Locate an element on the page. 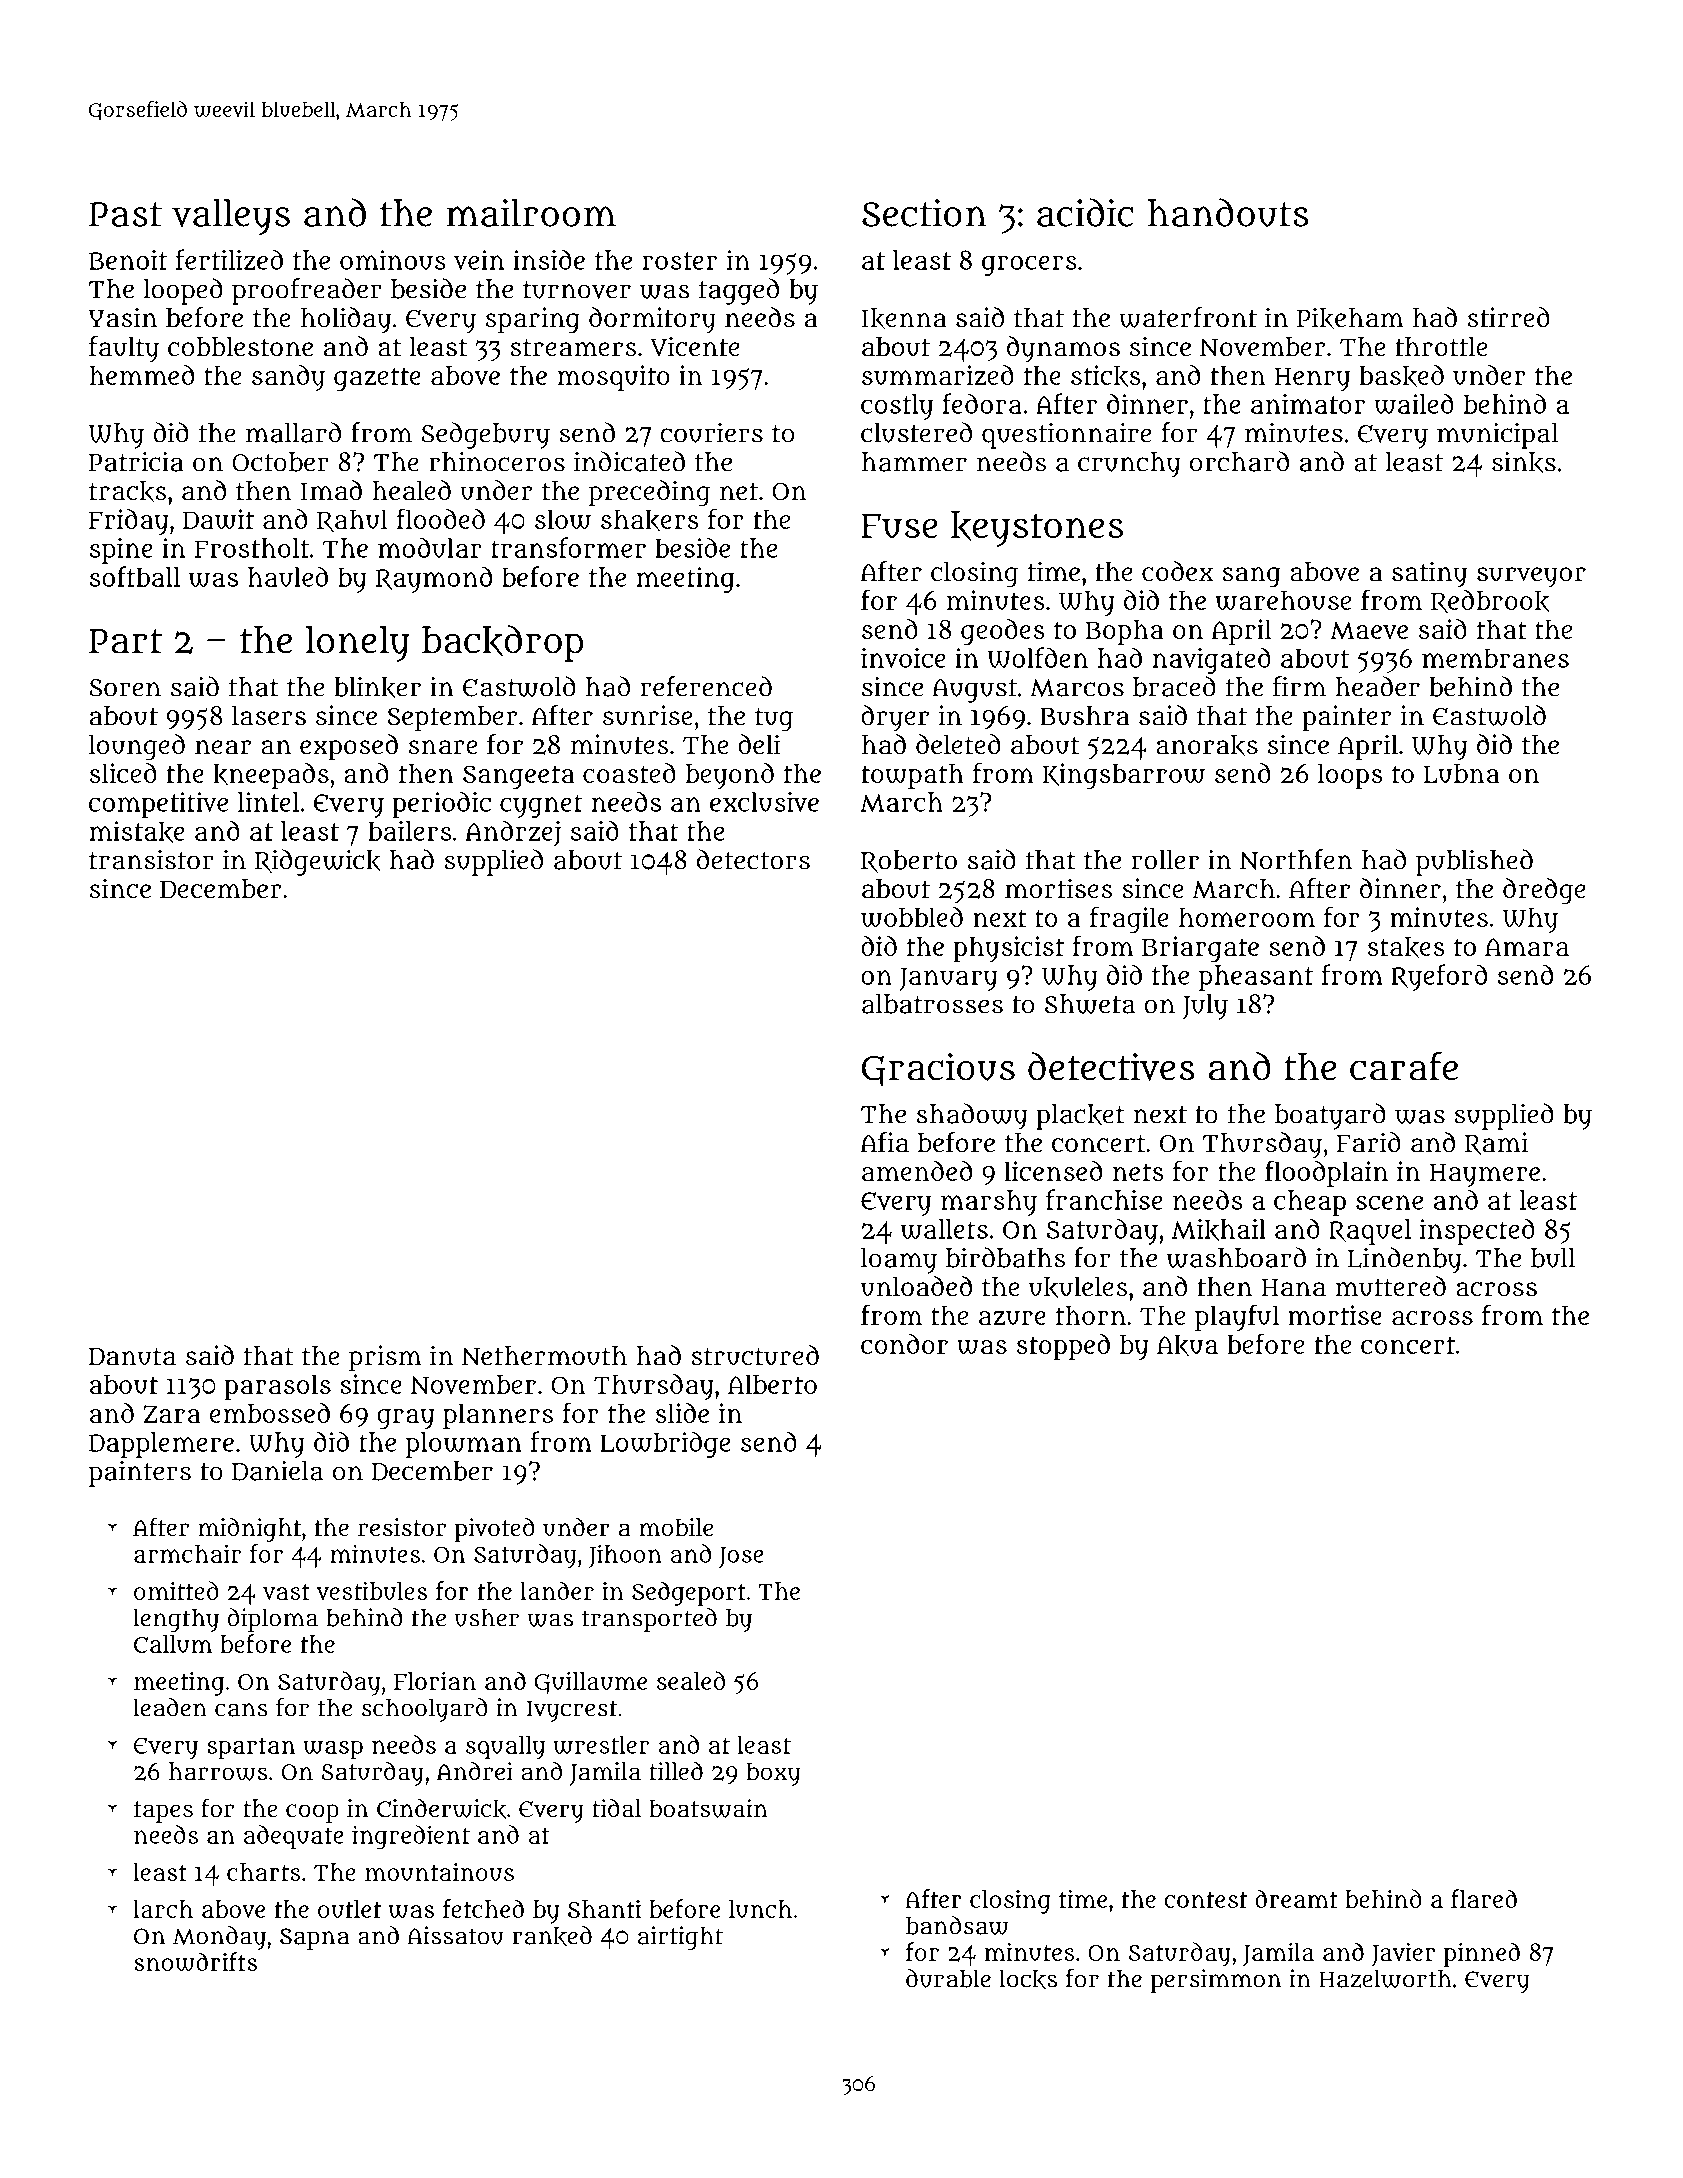 The height and width of the page is (2178, 1683). mountainous is located at coordinates (439, 1872).
